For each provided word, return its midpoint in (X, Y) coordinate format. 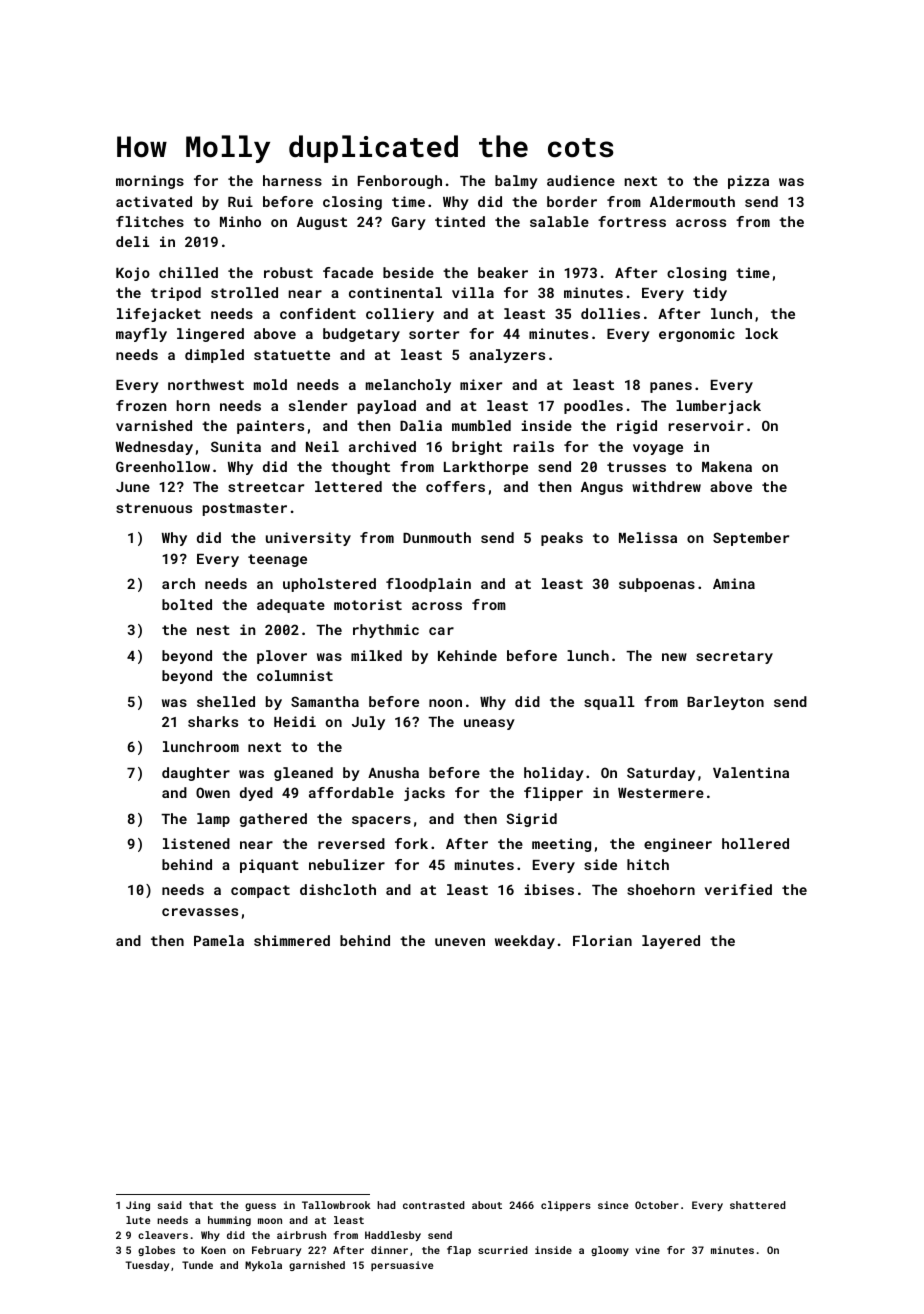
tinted (460, 221)
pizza (748, 182)
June (133, 487)
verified (738, 889)
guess (260, 1207)
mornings (150, 182)
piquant (269, 866)
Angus (602, 488)
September (751, 539)
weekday (525, 942)
